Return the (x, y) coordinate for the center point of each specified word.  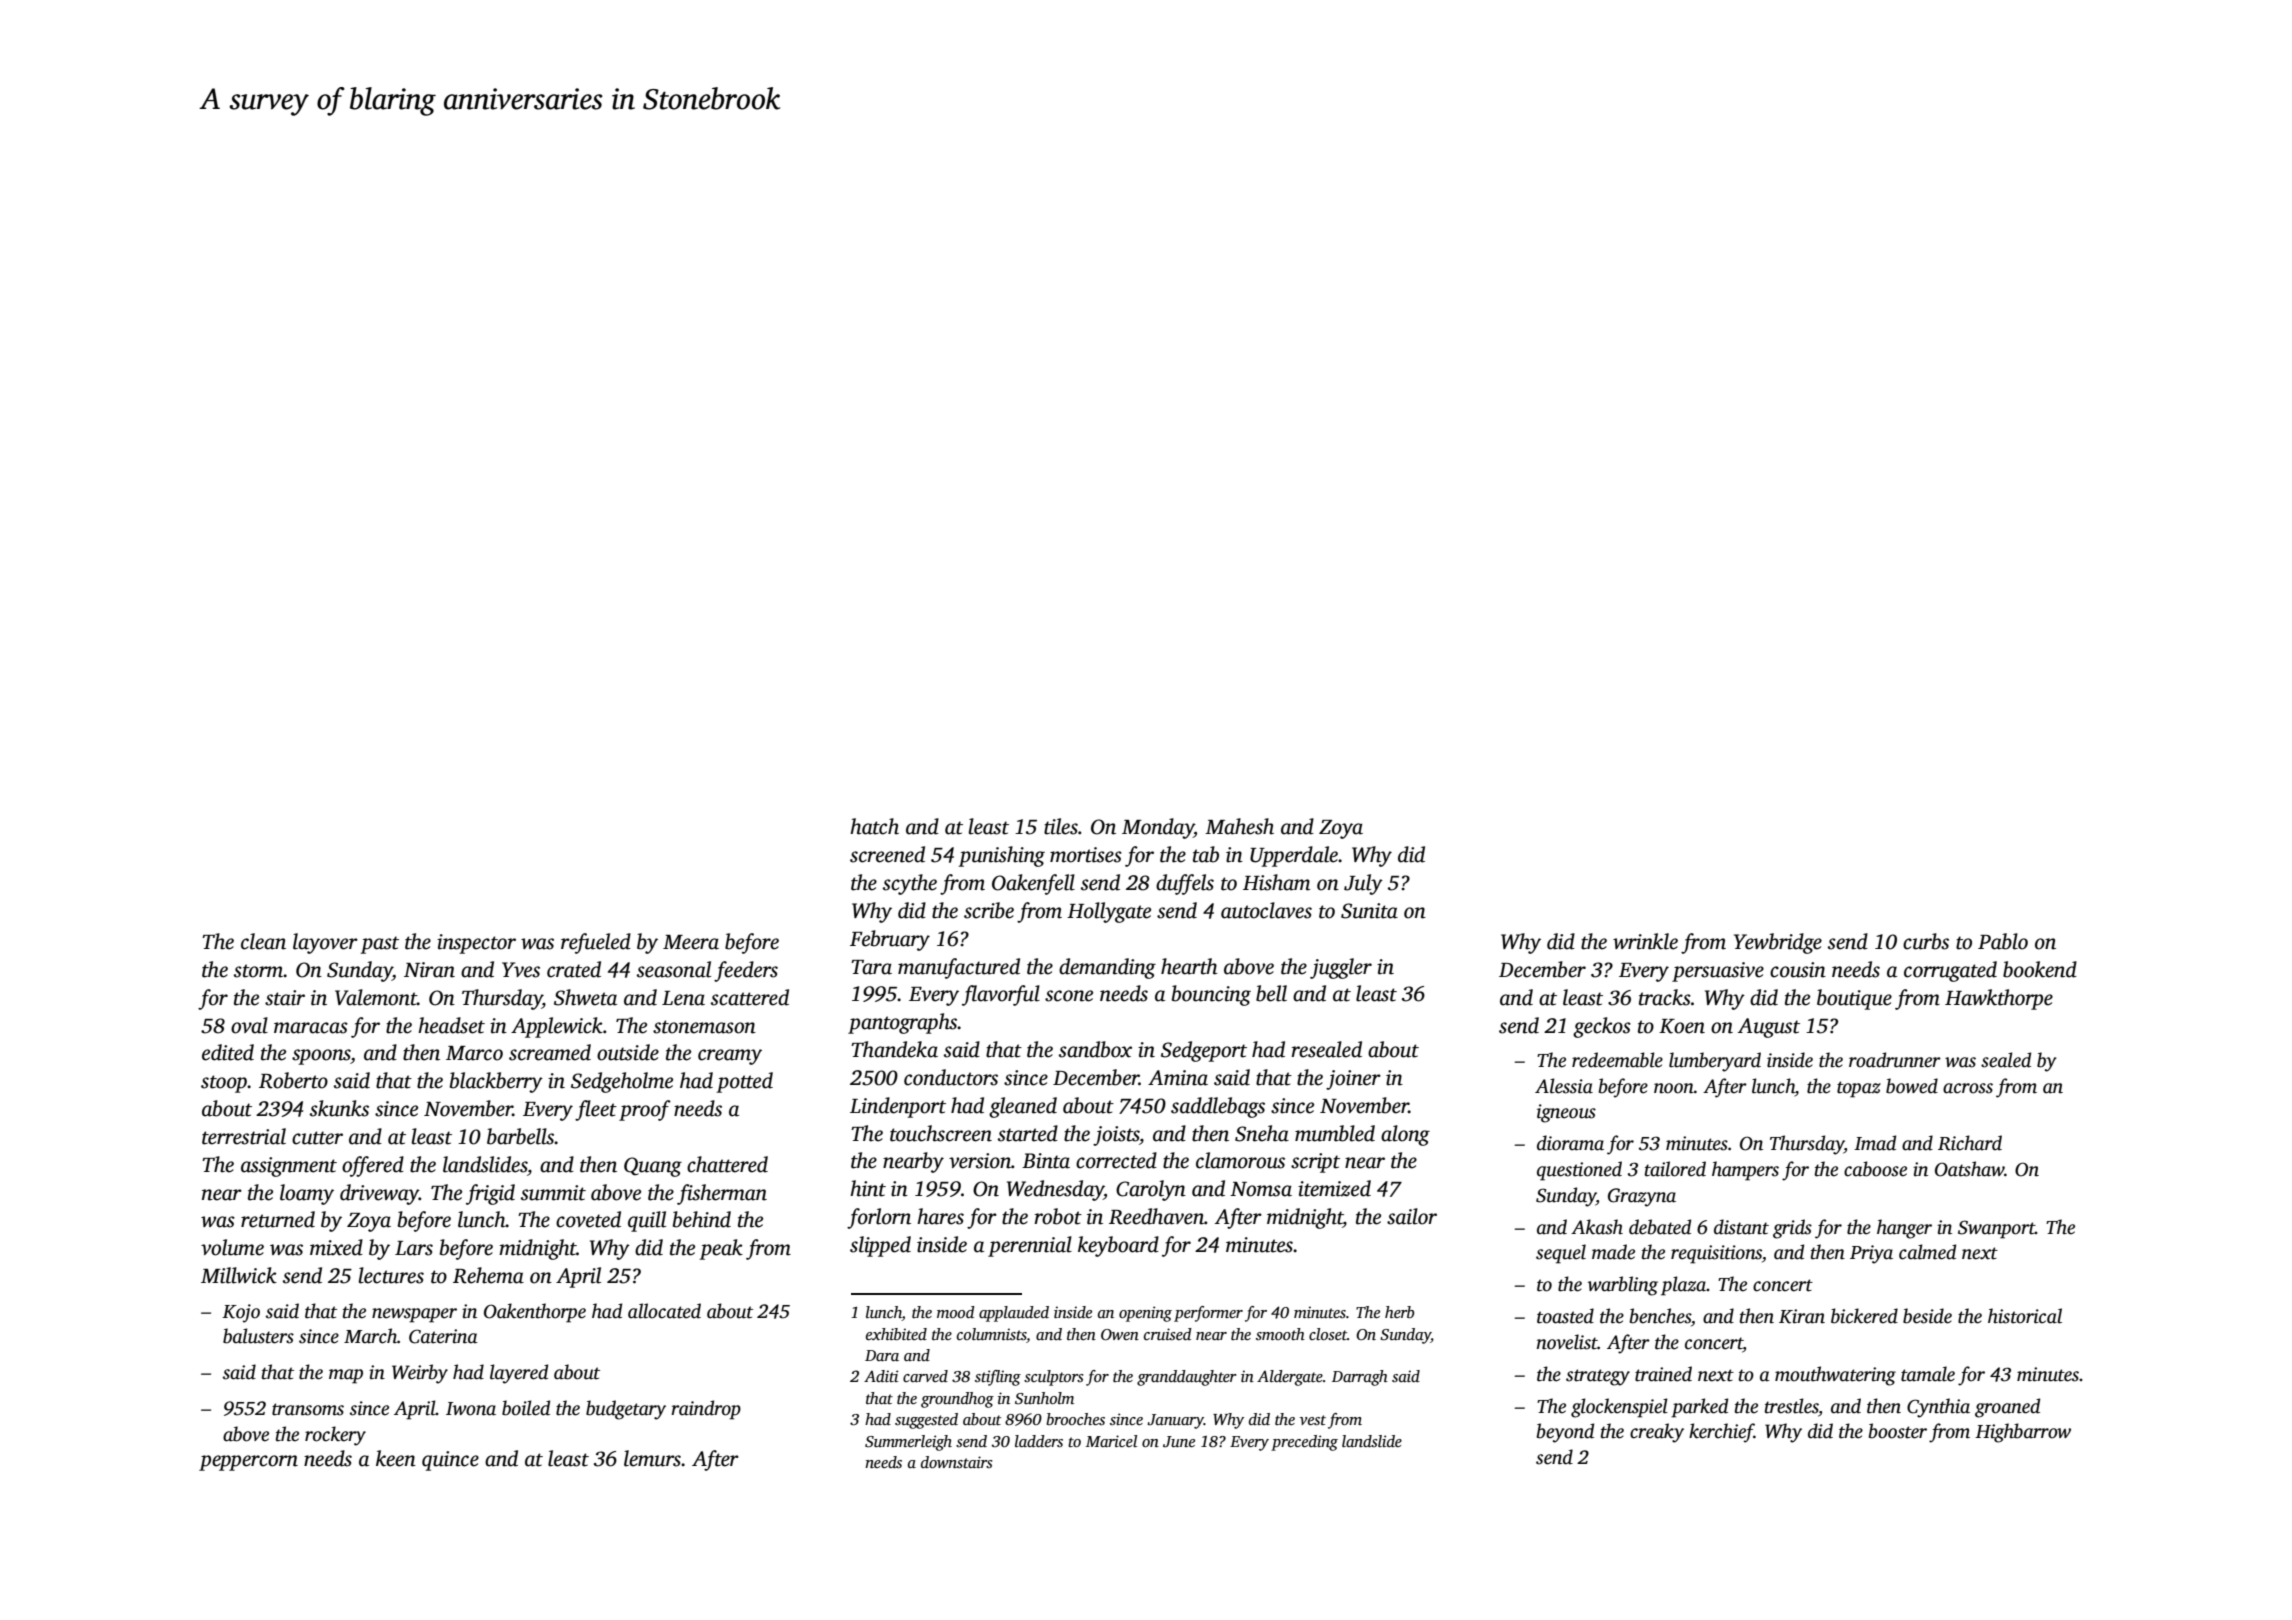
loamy (307, 1194)
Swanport (1996, 1229)
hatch (874, 826)
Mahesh (1239, 826)
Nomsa (1261, 1189)
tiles (1061, 826)
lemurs (652, 1458)
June (1179, 1442)
